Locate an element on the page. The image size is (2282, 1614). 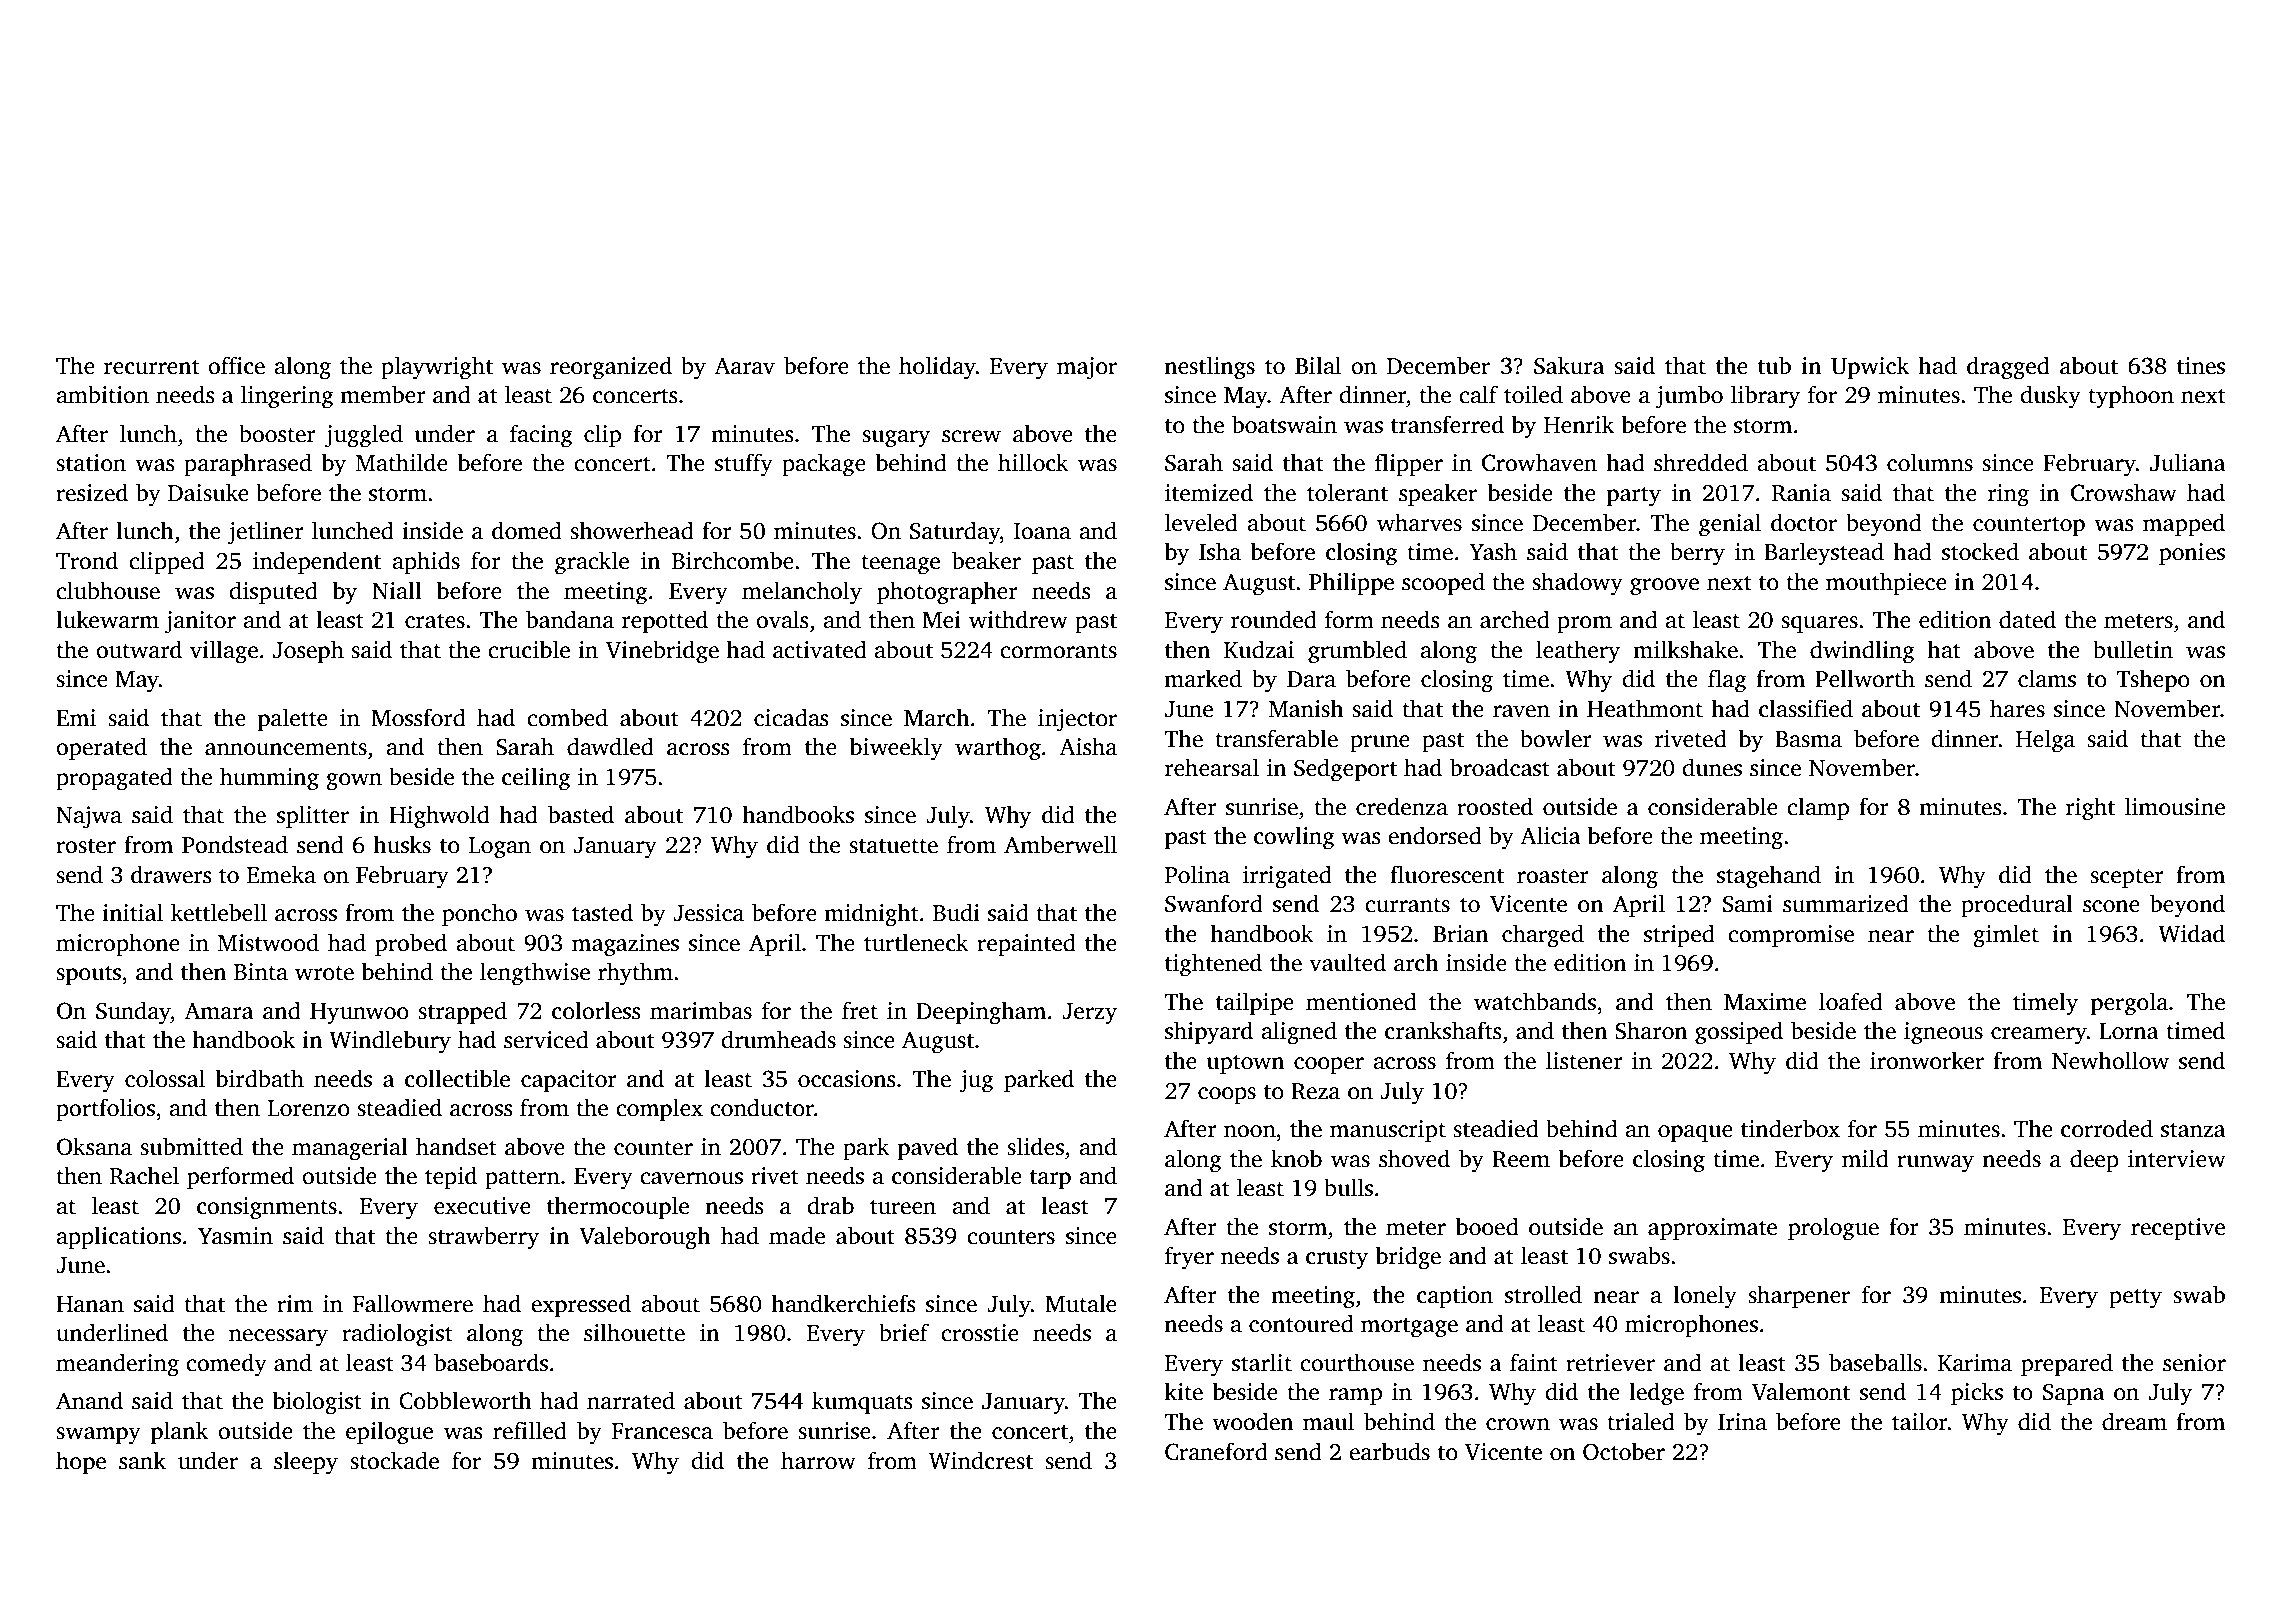
tines is located at coordinates (2201, 366).
